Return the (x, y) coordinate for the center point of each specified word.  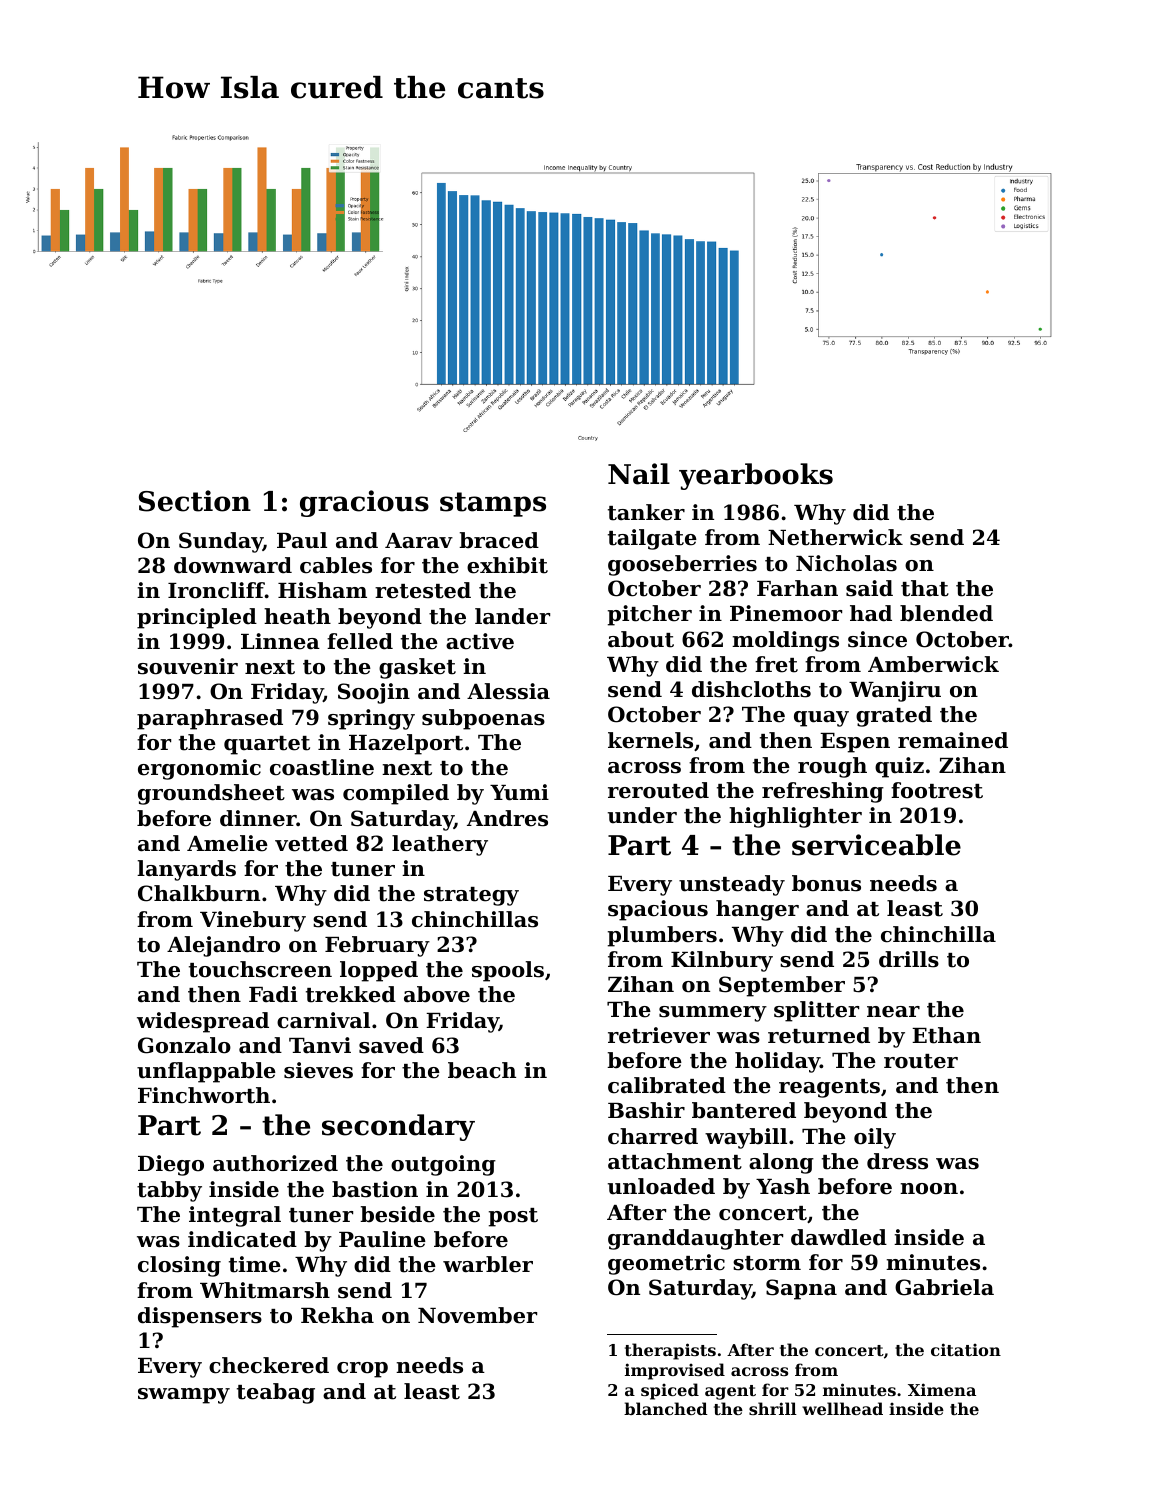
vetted (311, 843)
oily (875, 1138)
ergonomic (199, 769)
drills (909, 959)
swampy (184, 1396)
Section (195, 501)
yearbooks (756, 476)
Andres (507, 818)
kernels (650, 740)
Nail (639, 474)
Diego (171, 1165)
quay (821, 719)
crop (362, 1370)
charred (653, 1136)
